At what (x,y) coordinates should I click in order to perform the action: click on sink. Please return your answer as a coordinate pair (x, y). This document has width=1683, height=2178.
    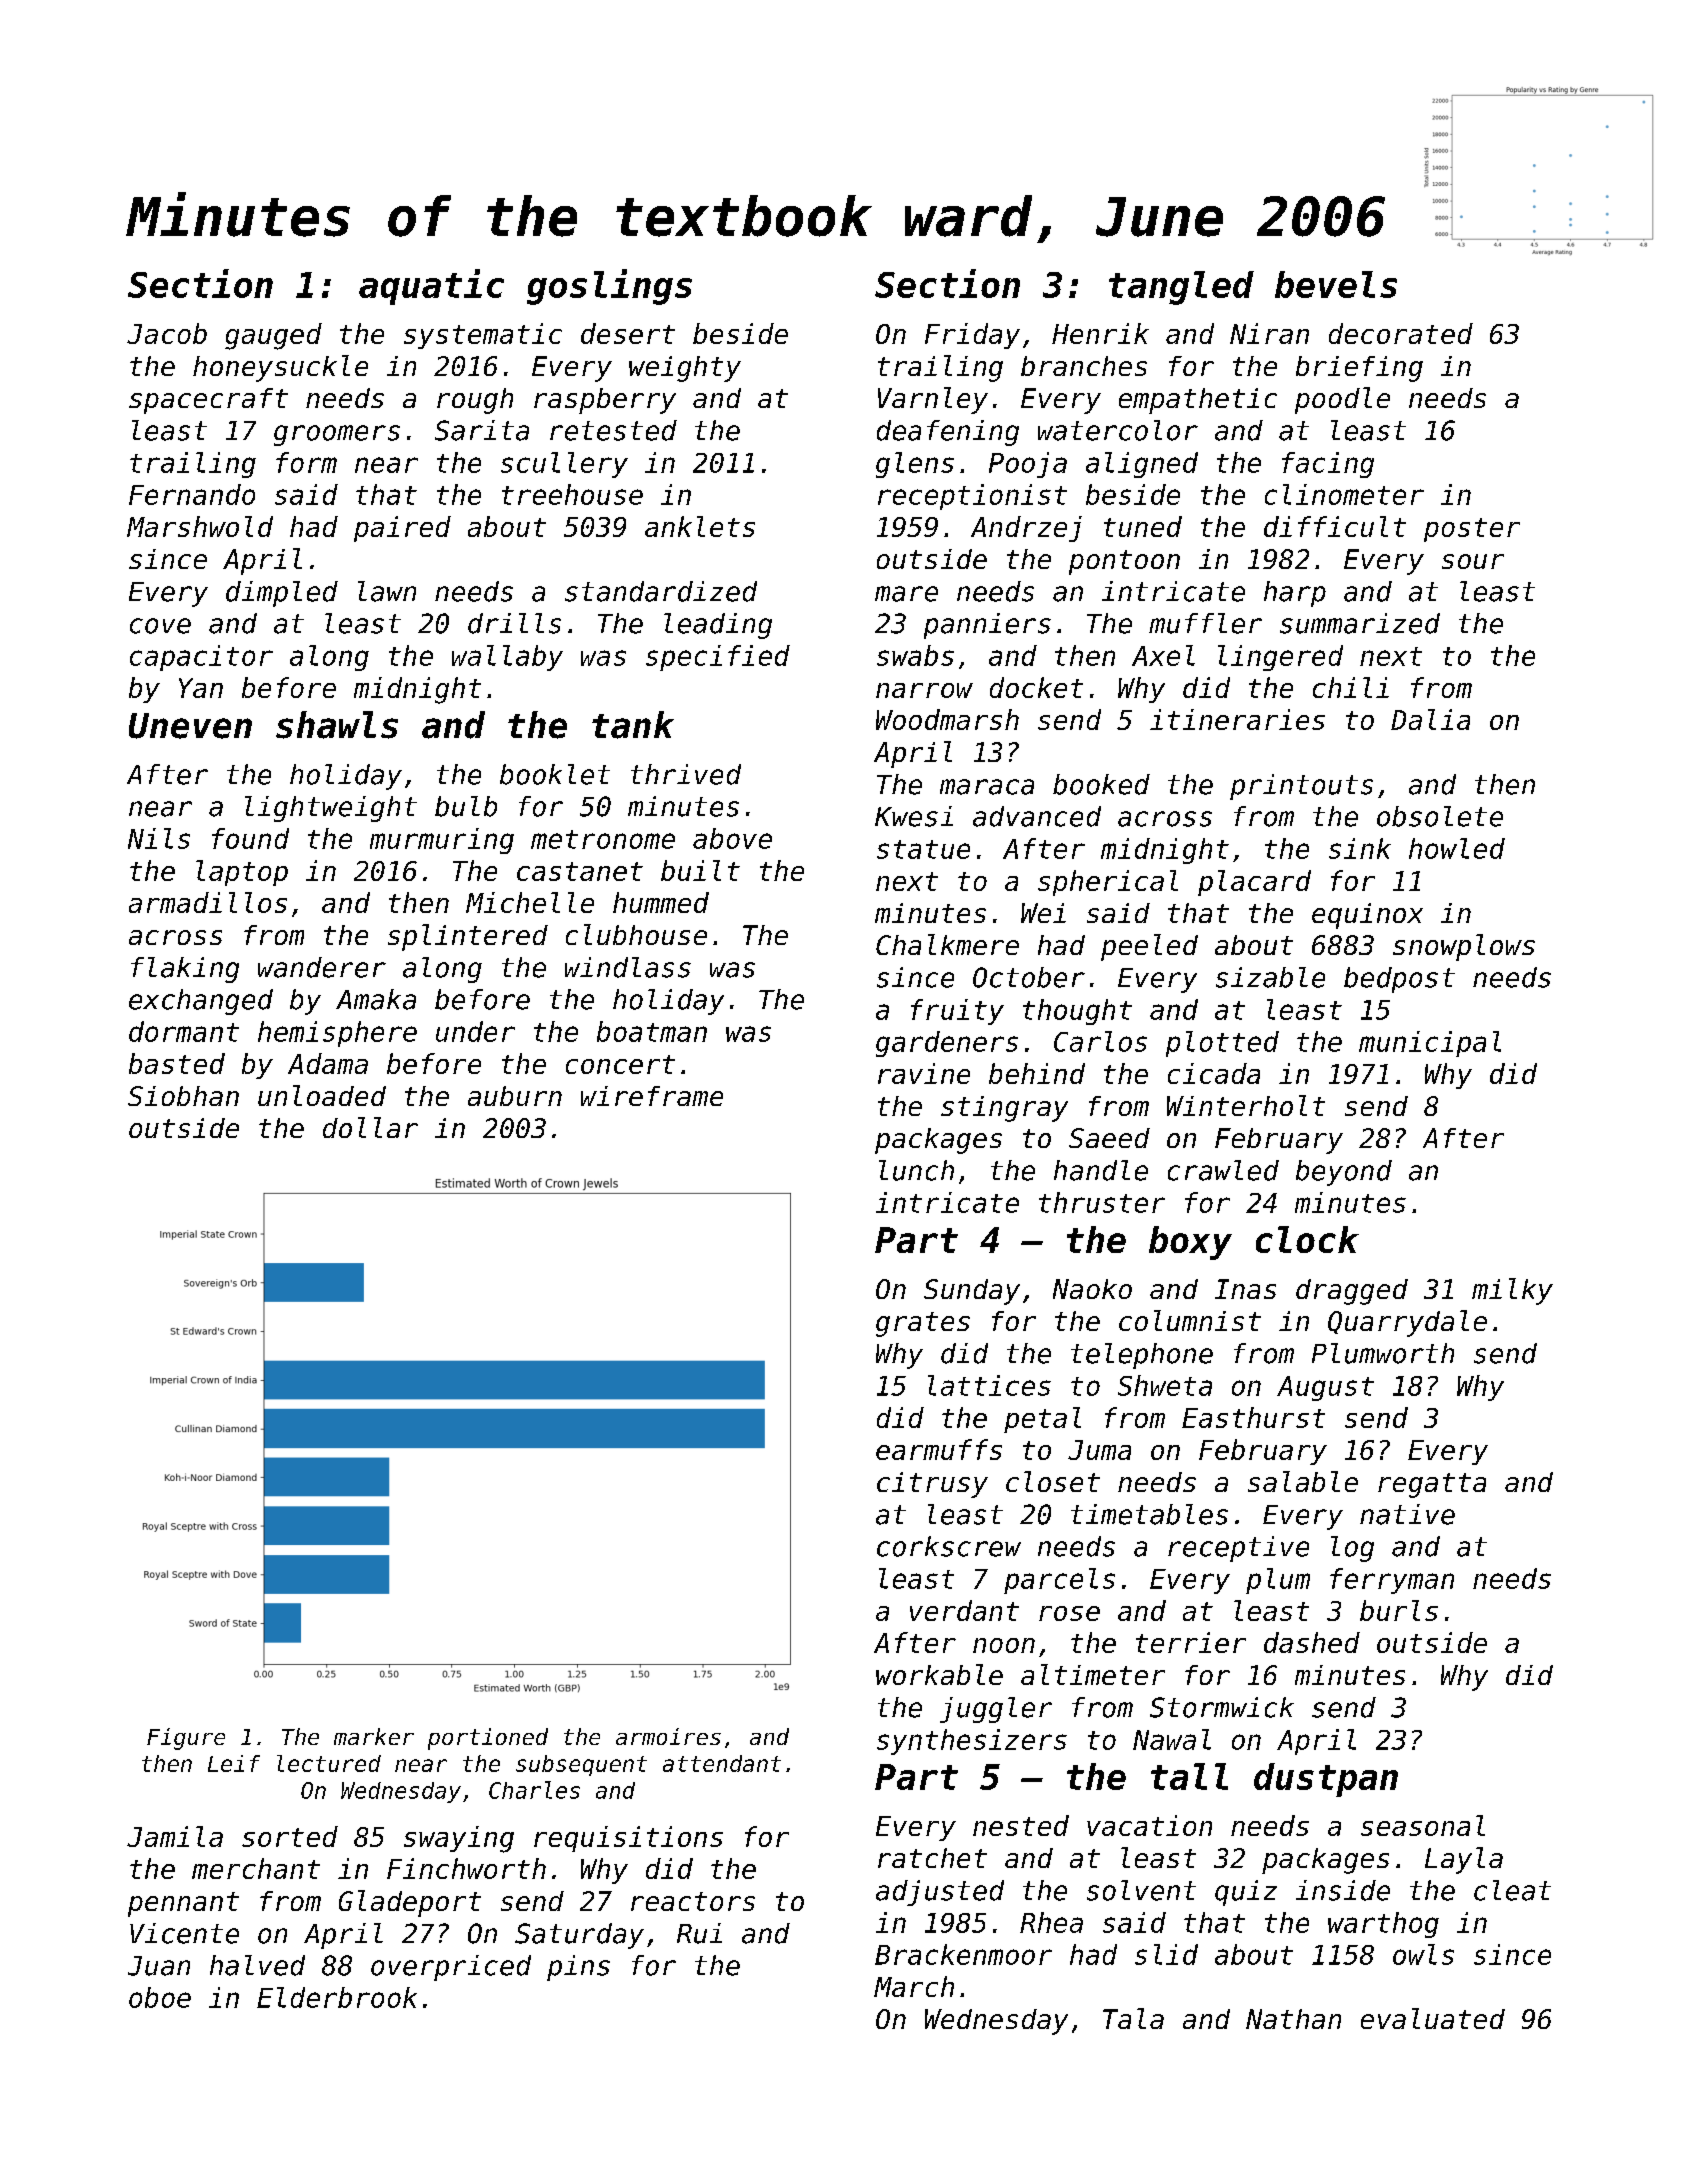
    Looking at the image, I should click on (1360, 848).
